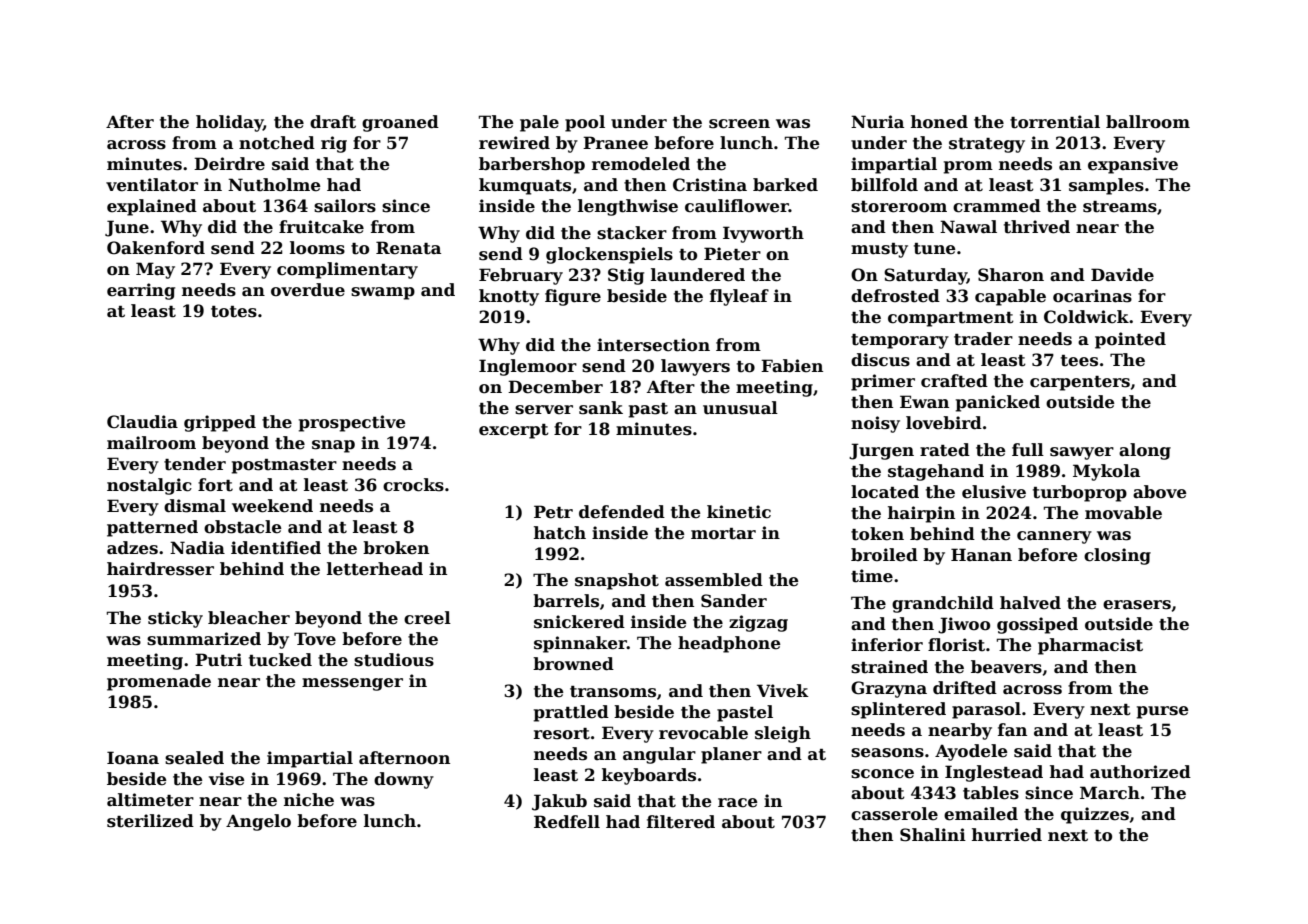  I want to click on sealed, so click(194, 758).
